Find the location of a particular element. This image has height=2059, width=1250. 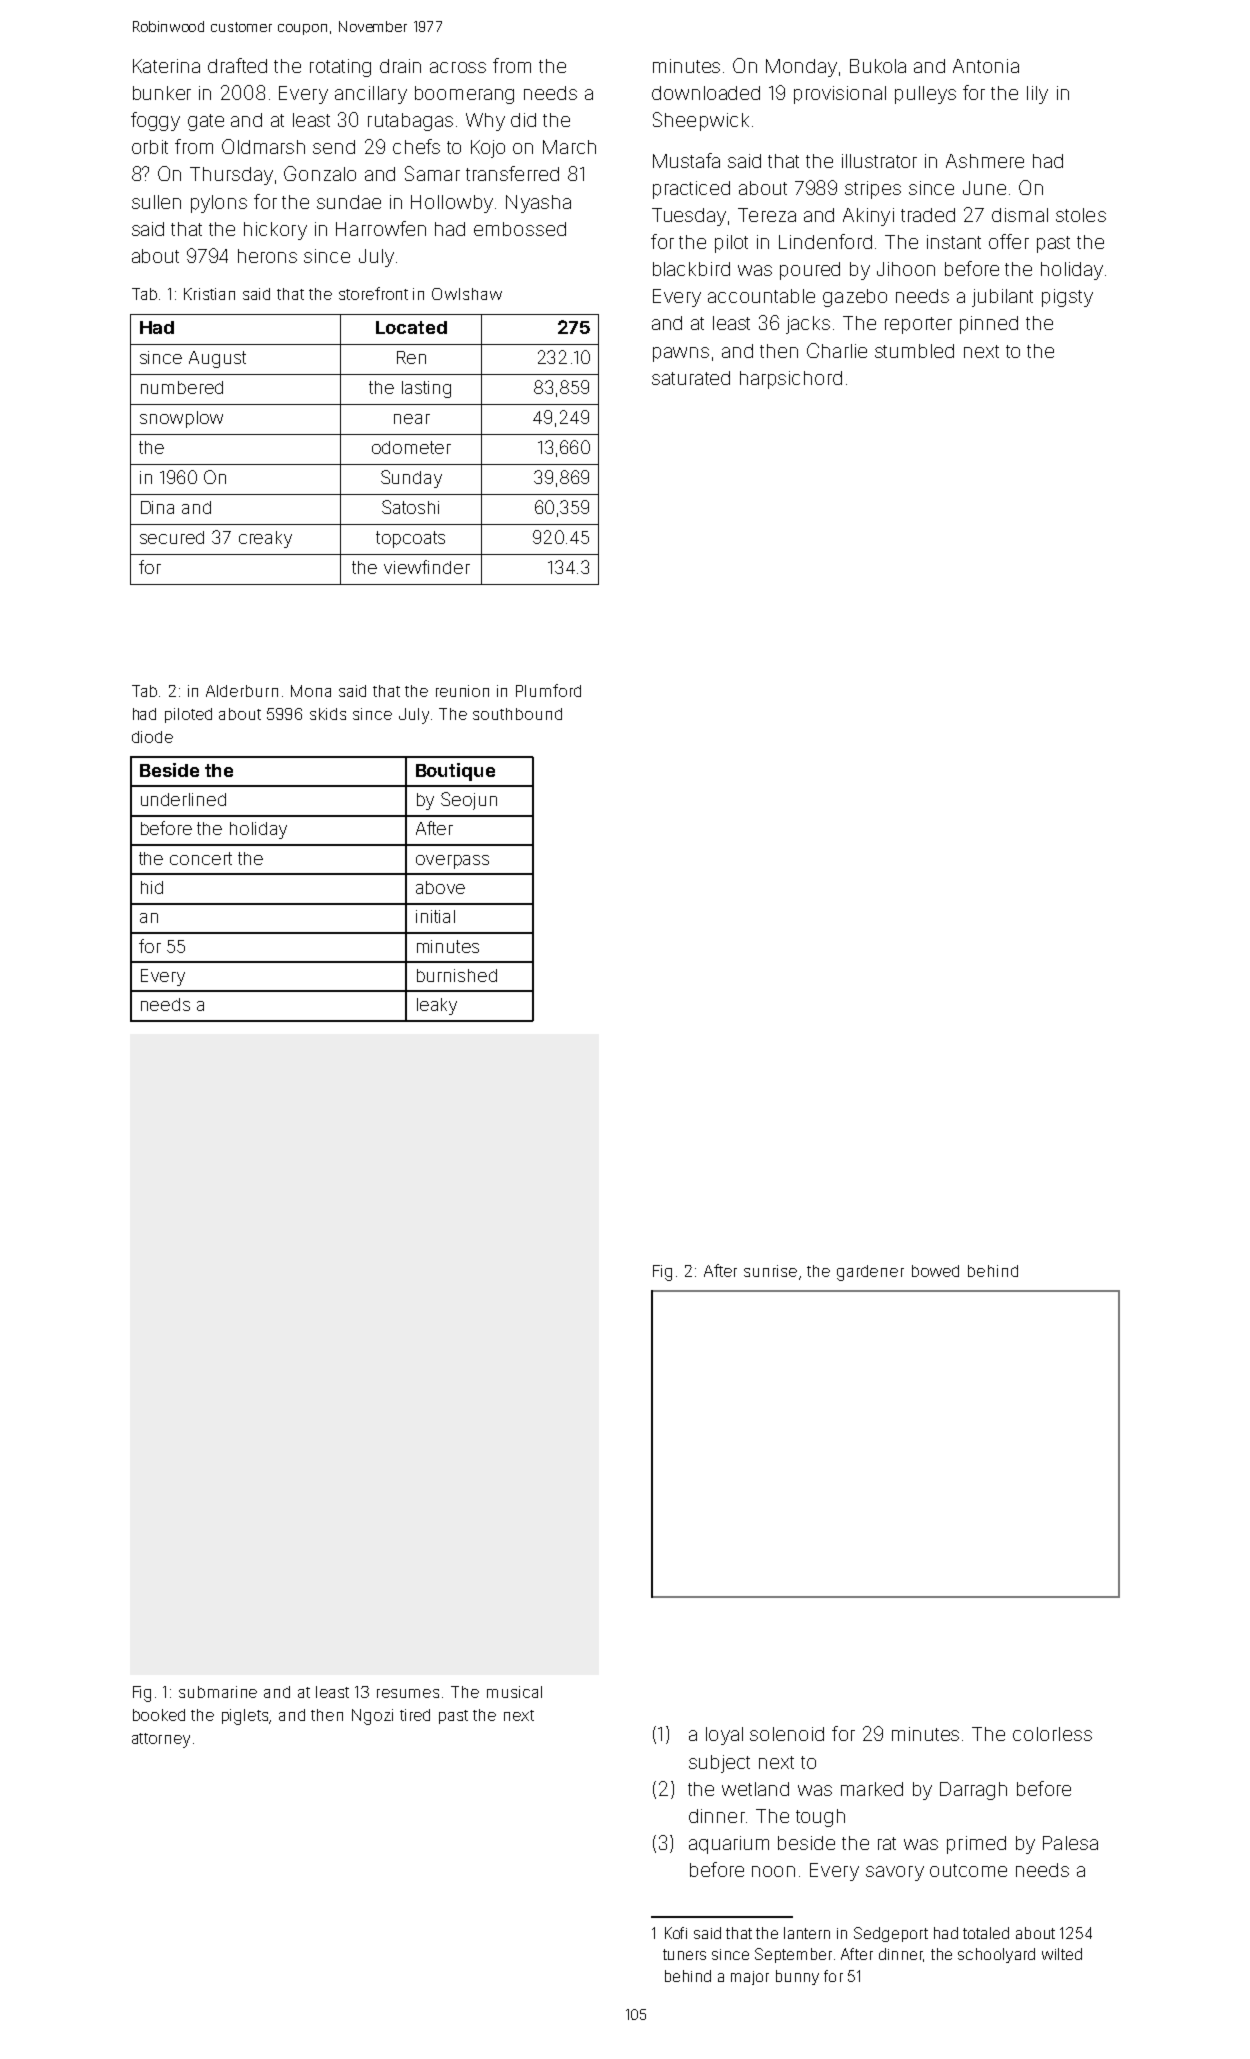

loyal is located at coordinates (724, 1736).
